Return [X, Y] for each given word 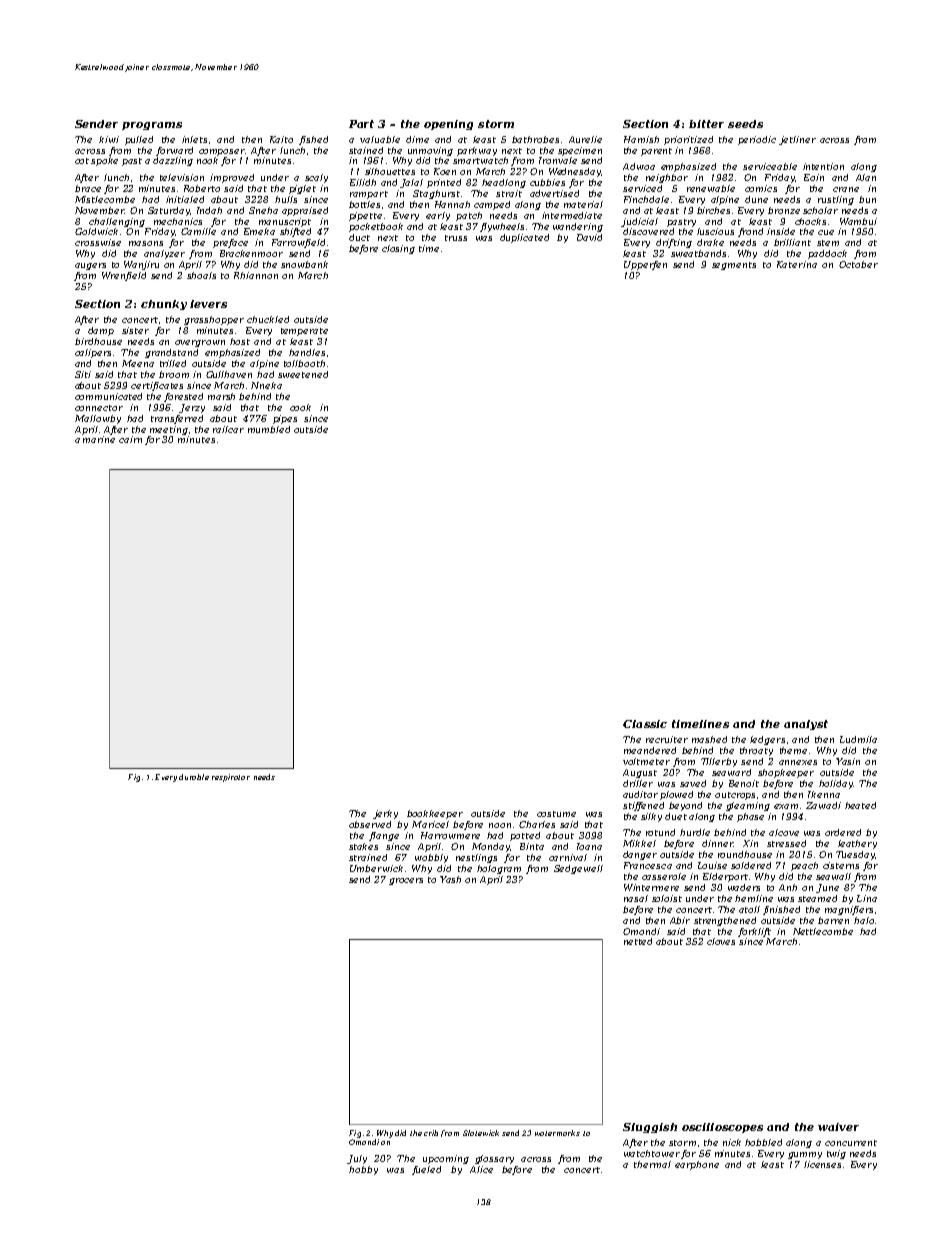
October [858, 264]
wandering [578, 227]
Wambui [858, 221]
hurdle [695, 832]
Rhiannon [256, 275]
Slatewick [481, 1133]
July [357, 1159]
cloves [721, 941]
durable [194, 777]
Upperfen [645, 265]
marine [99, 439]
